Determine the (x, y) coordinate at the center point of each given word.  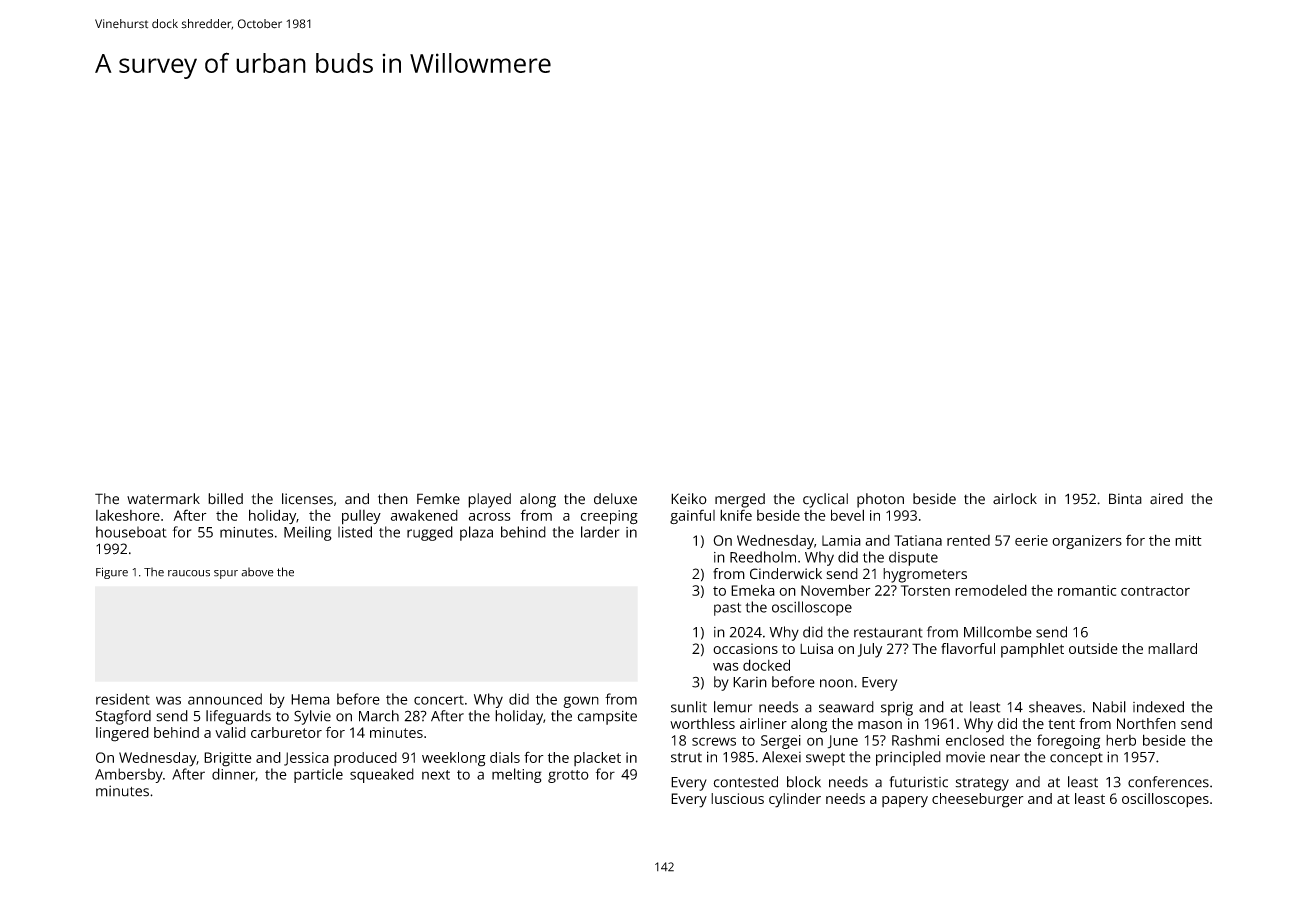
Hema (310, 699)
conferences (1168, 782)
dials (505, 757)
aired (1166, 499)
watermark (163, 499)
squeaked (382, 775)
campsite (607, 718)
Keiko (689, 499)
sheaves (1055, 707)
